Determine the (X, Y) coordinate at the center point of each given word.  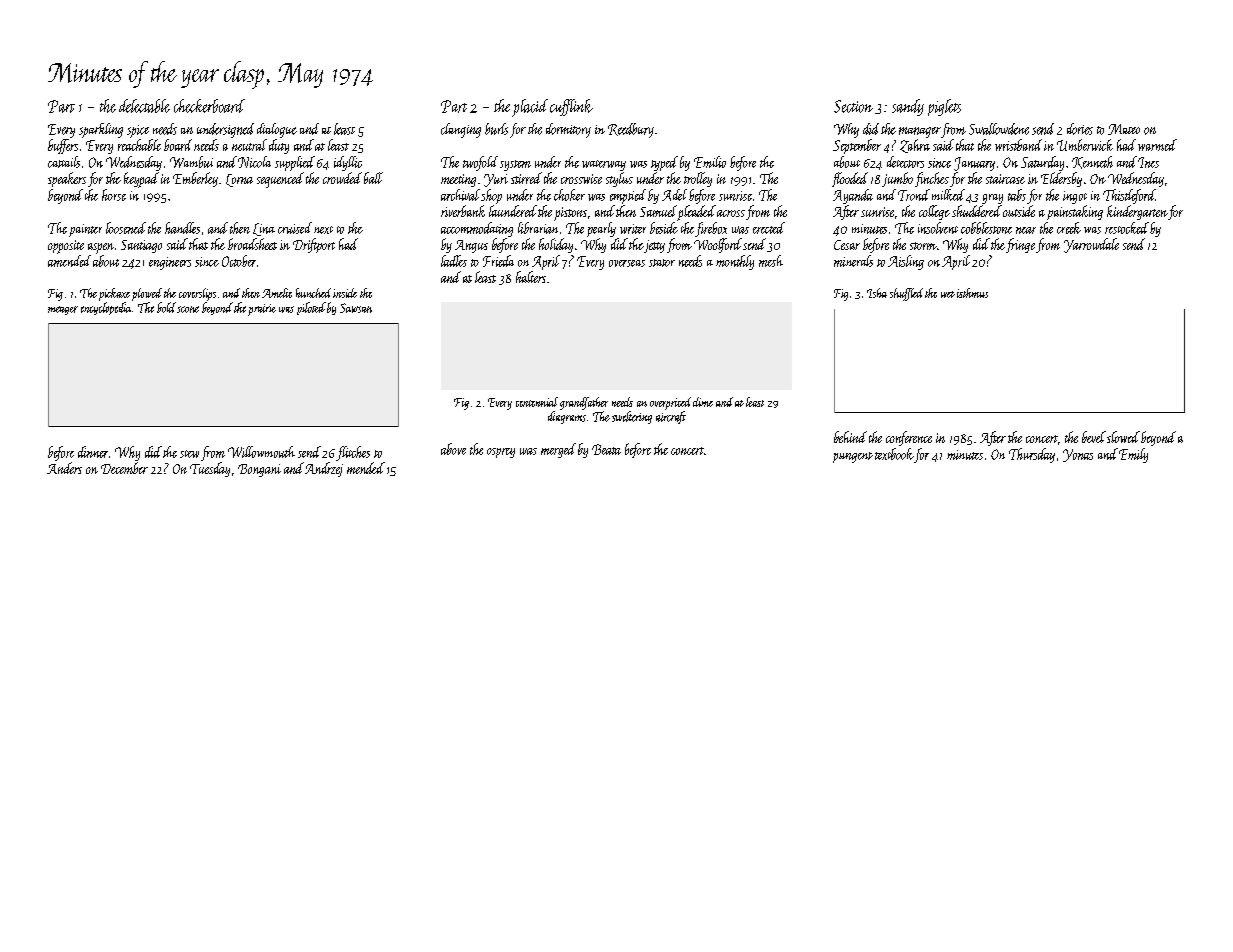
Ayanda (853, 196)
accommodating (477, 229)
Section (853, 106)
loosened (126, 228)
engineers (170, 263)
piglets (944, 107)
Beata (606, 449)
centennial (537, 402)
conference (909, 438)
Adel (674, 195)
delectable (144, 106)
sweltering (632, 417)
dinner (93, 452)
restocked (1127, 228)
